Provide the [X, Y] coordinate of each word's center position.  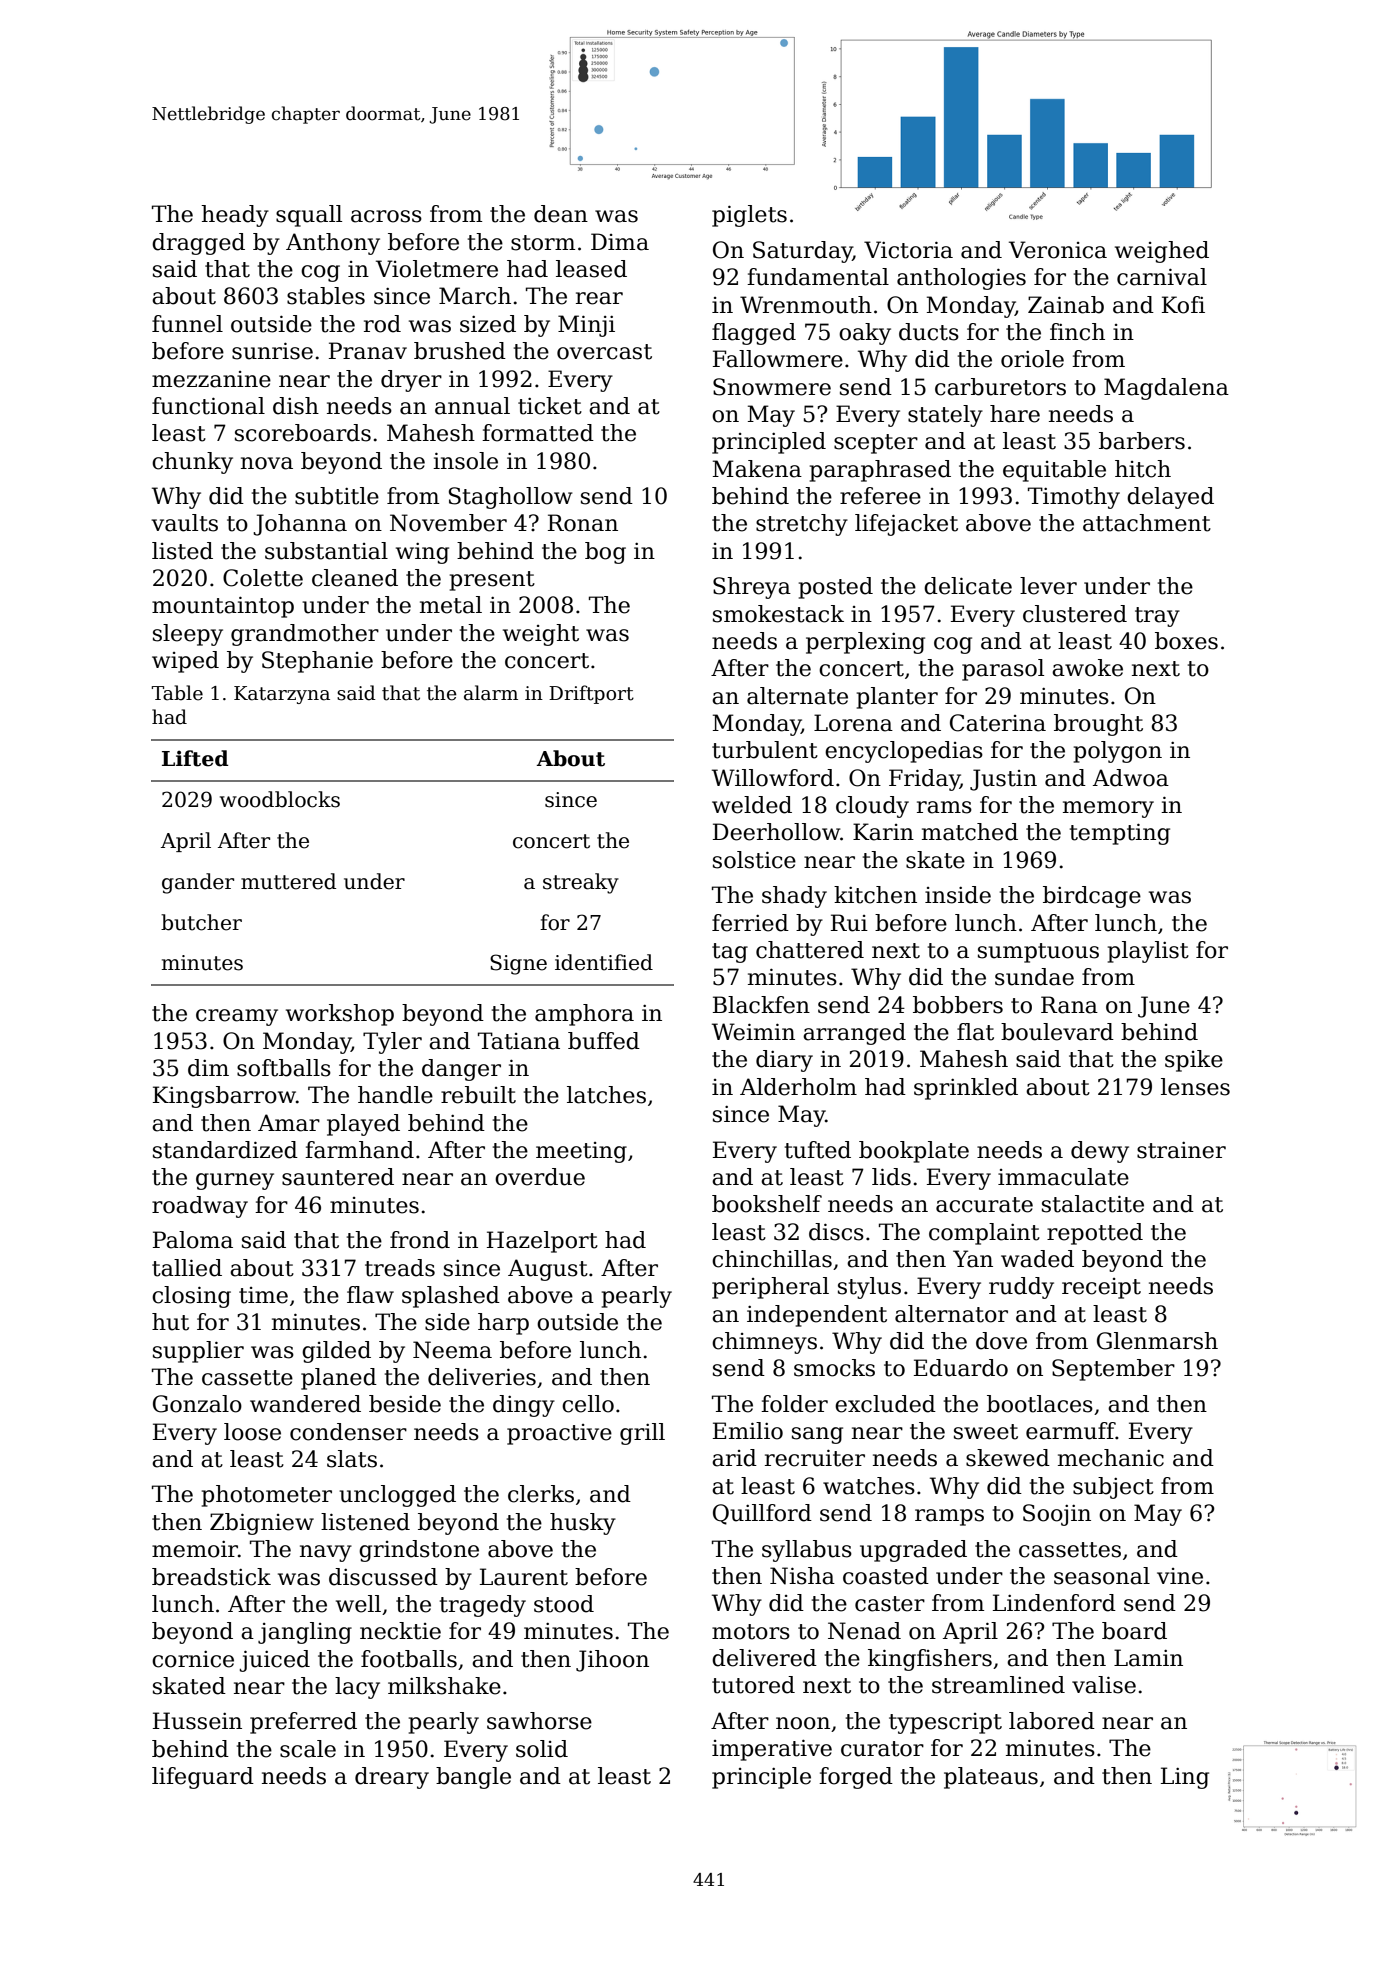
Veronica [1058, 250]
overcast [604, 352]
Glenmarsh [1157, 1341]
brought [1098, 725]
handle [395, 1095]
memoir [195, 1549]
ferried [750, 923]
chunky [192, 463]
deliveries [482, 1377]
